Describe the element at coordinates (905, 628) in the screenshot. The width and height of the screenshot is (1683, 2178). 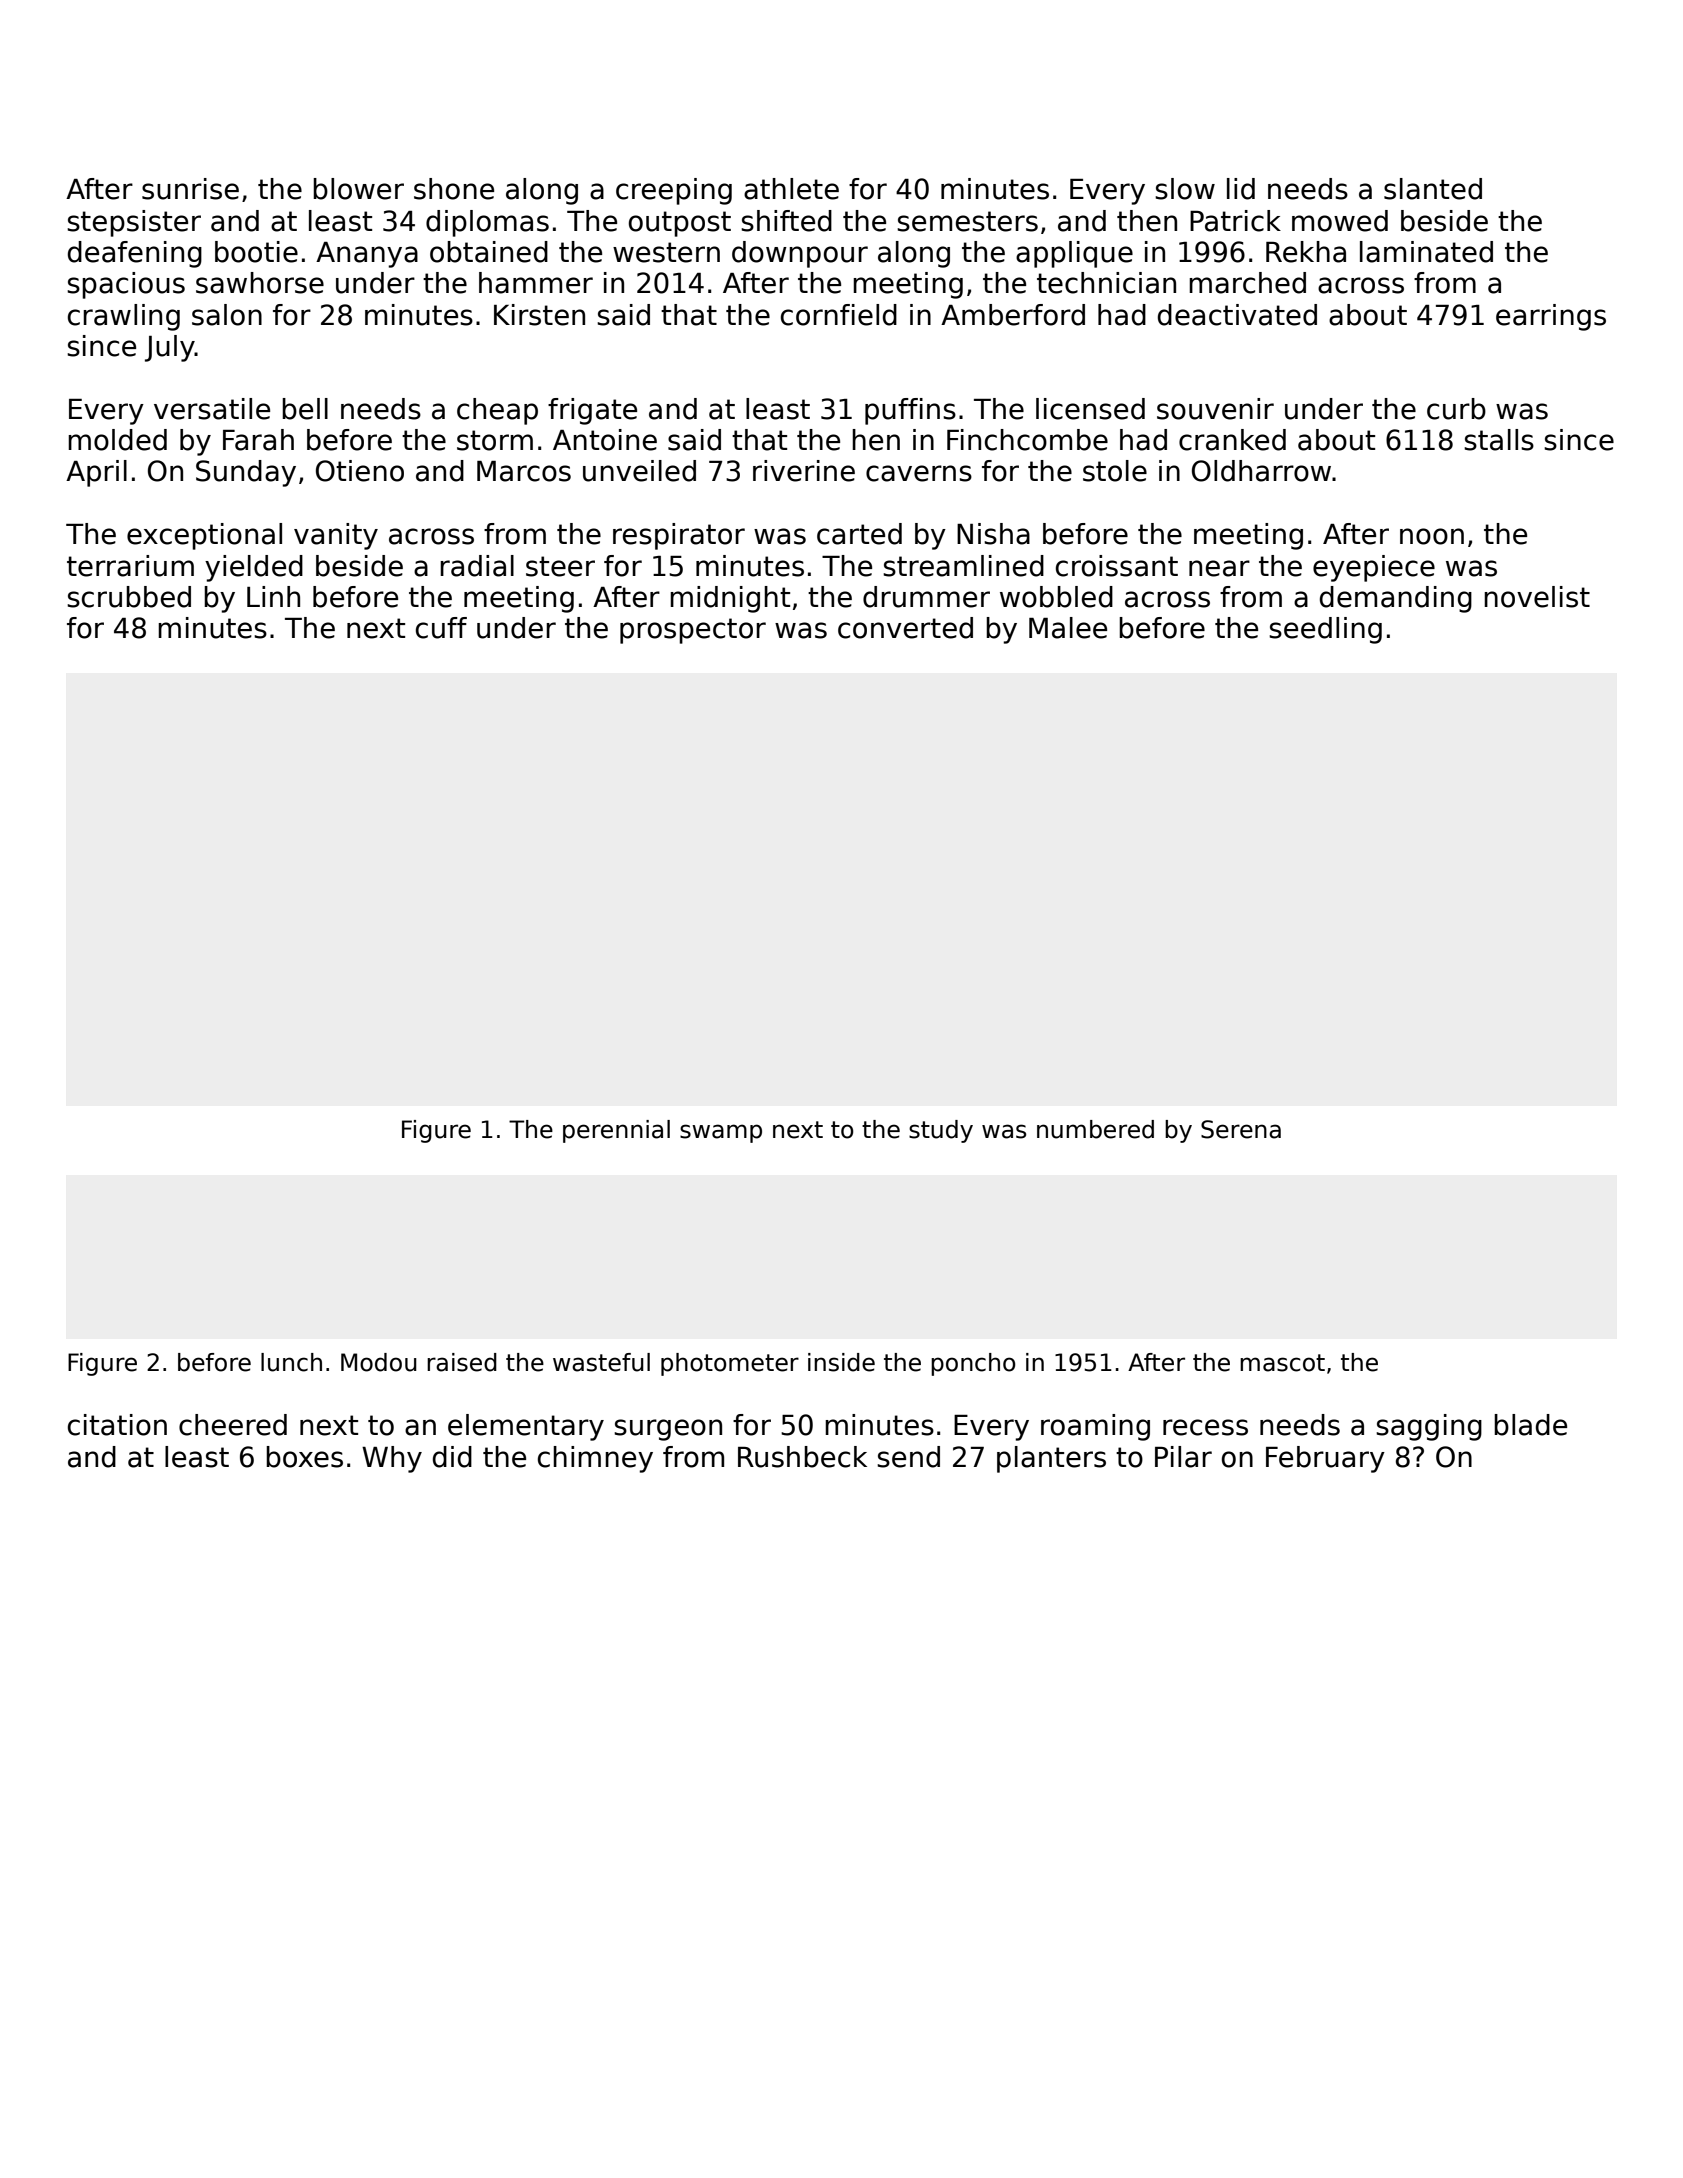
I see `converted` at that location.
